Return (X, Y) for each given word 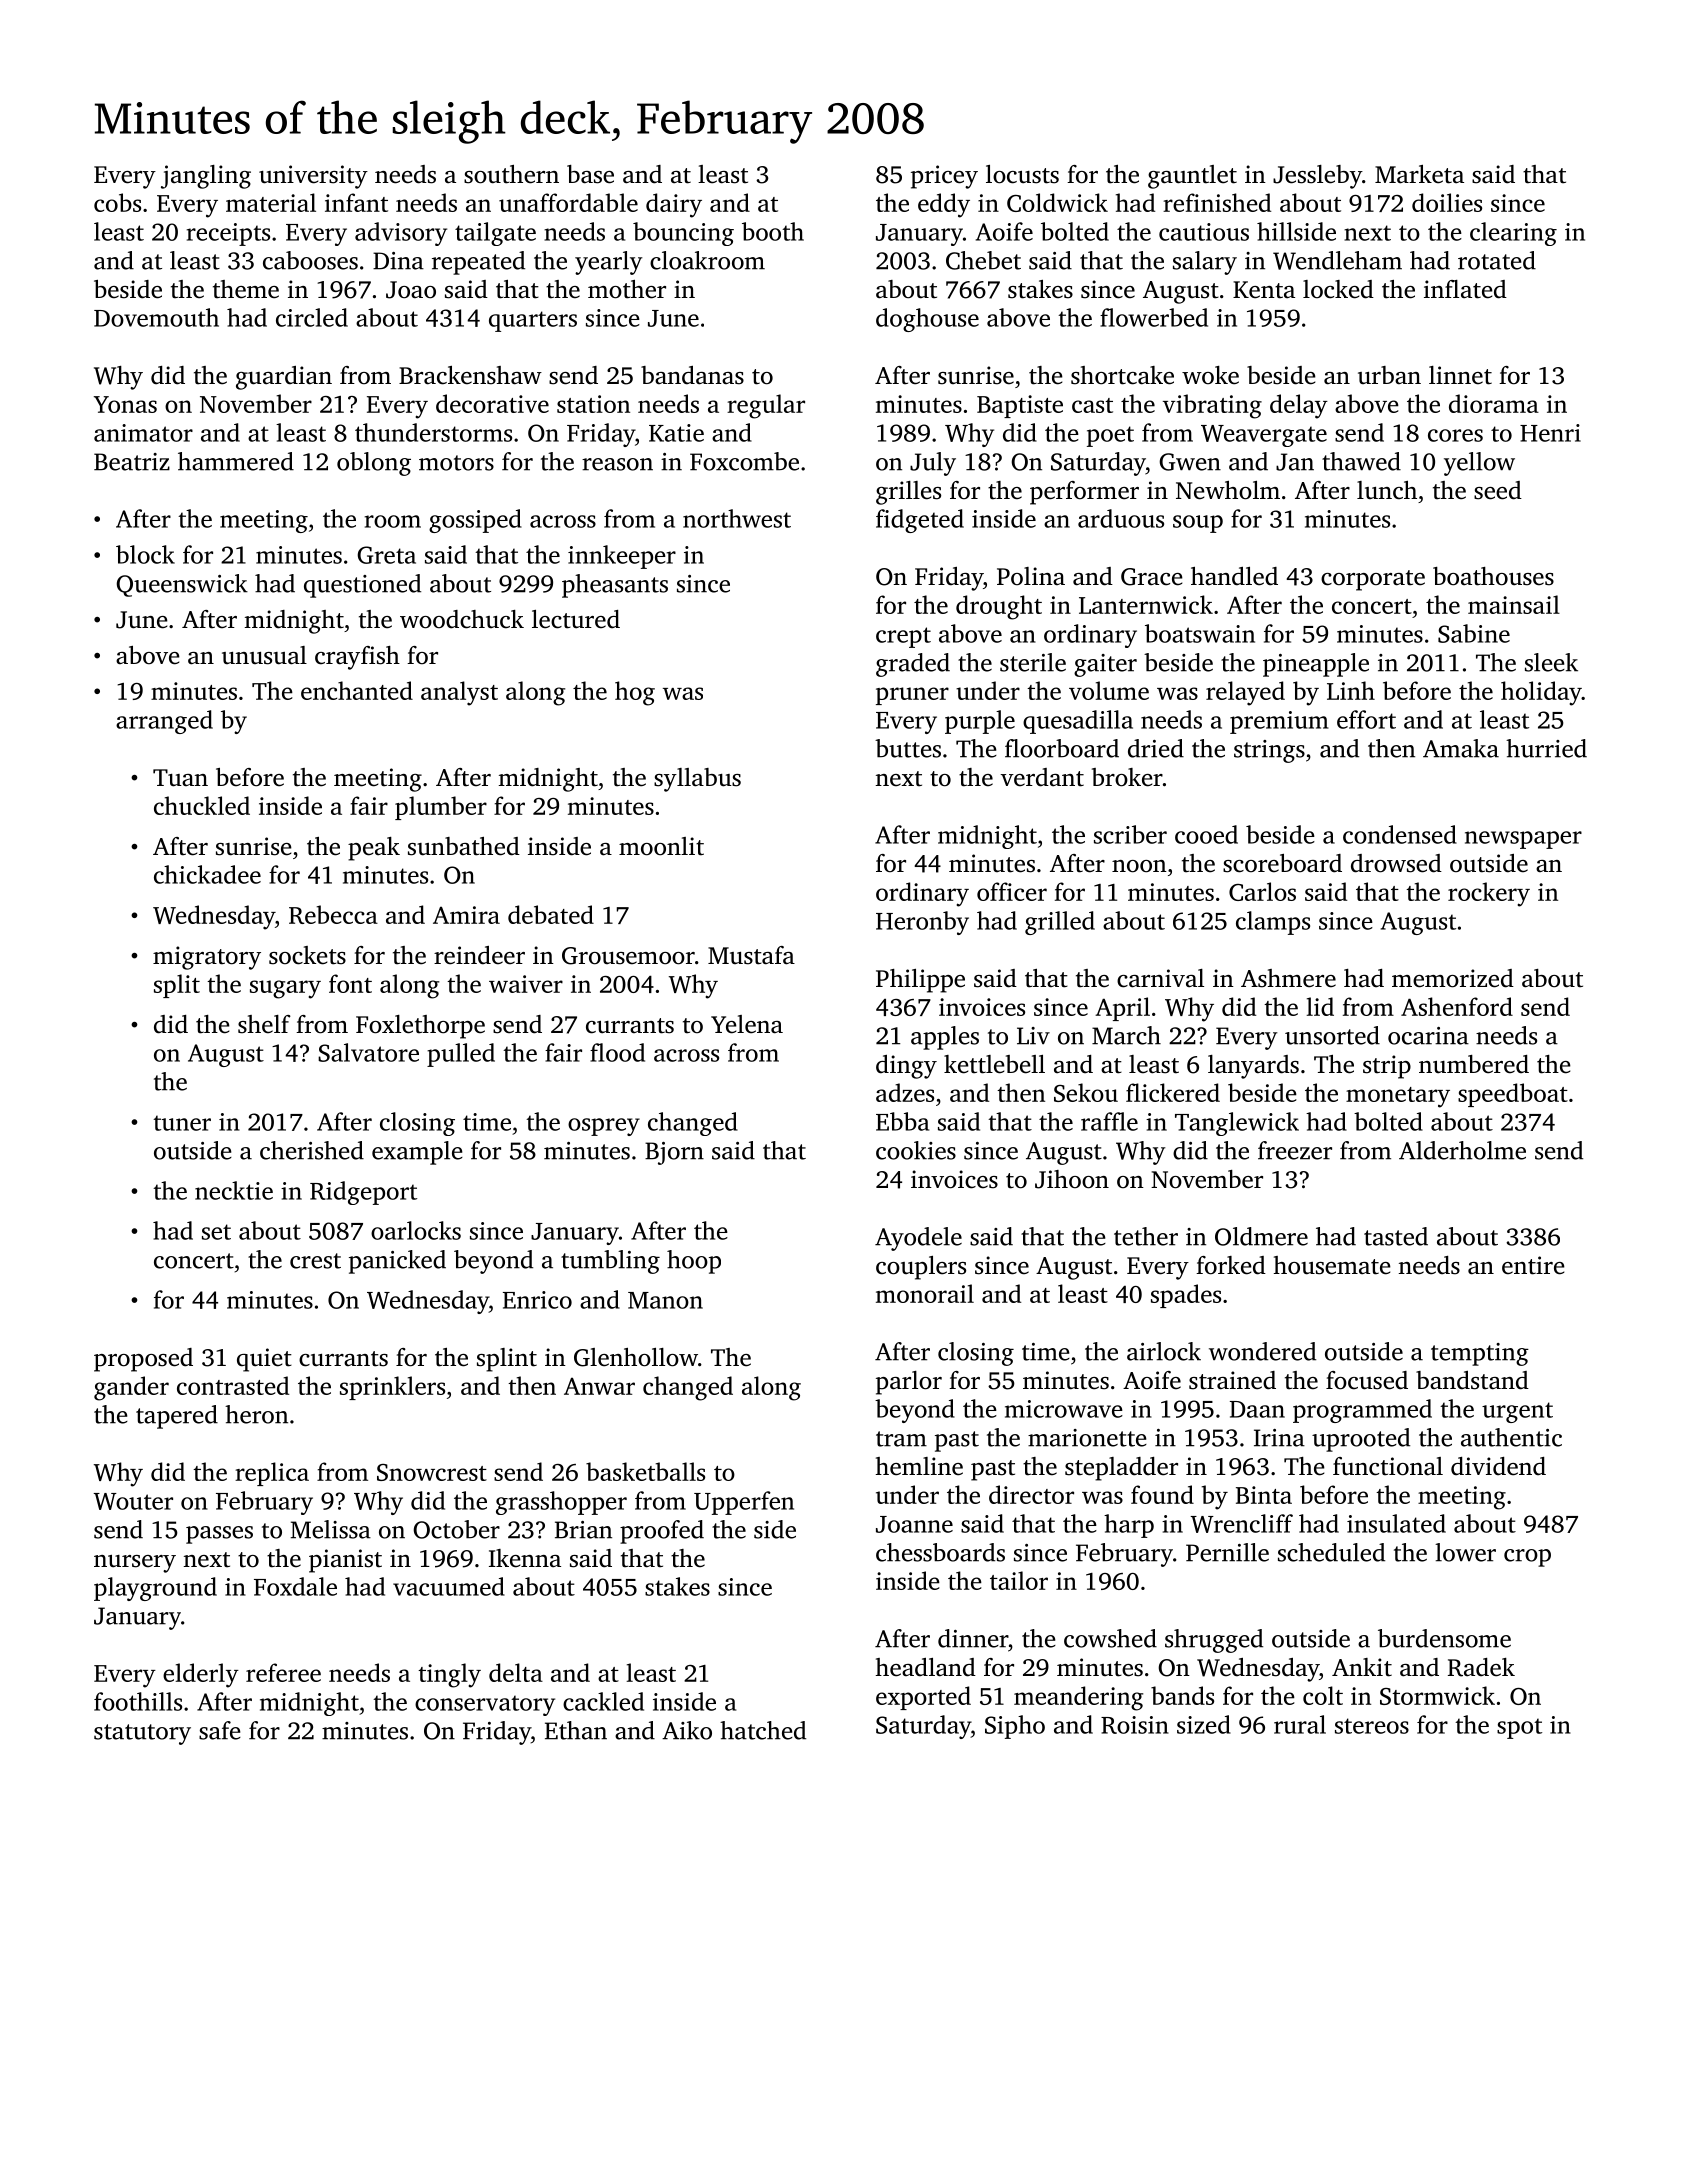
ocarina (1428, 1036)
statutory (142, 1734)
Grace (1152, 577)
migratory (207, 958)
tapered (177, 1417)
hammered (236, 461)
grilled (1060, 923)
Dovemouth (156, 317)
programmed (1362, 1411)
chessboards (940, 1552)
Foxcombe (744, 461)
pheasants (615, 586)
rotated (1497, 260)
